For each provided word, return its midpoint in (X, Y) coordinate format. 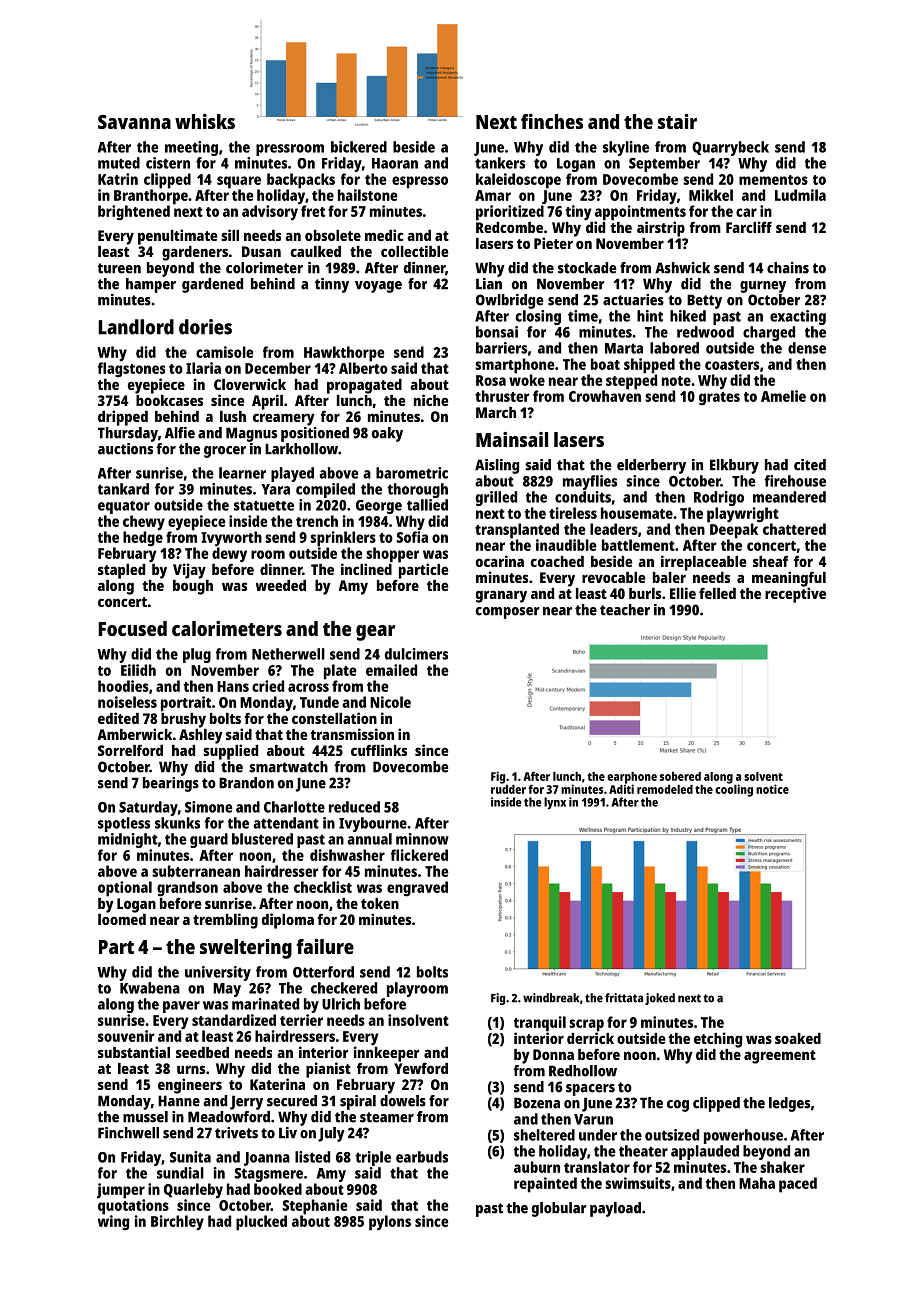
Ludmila (800, 195)
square (239, 182)
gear (375, 633)
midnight (128, 840)
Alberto (363, 368)
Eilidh (138, 670)
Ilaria (203, 368)
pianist (328, 1070)
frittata (624, 998)
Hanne (179, 1101)
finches (552, 121)
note (676, 381)
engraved (417, 889)
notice (772, 789)
